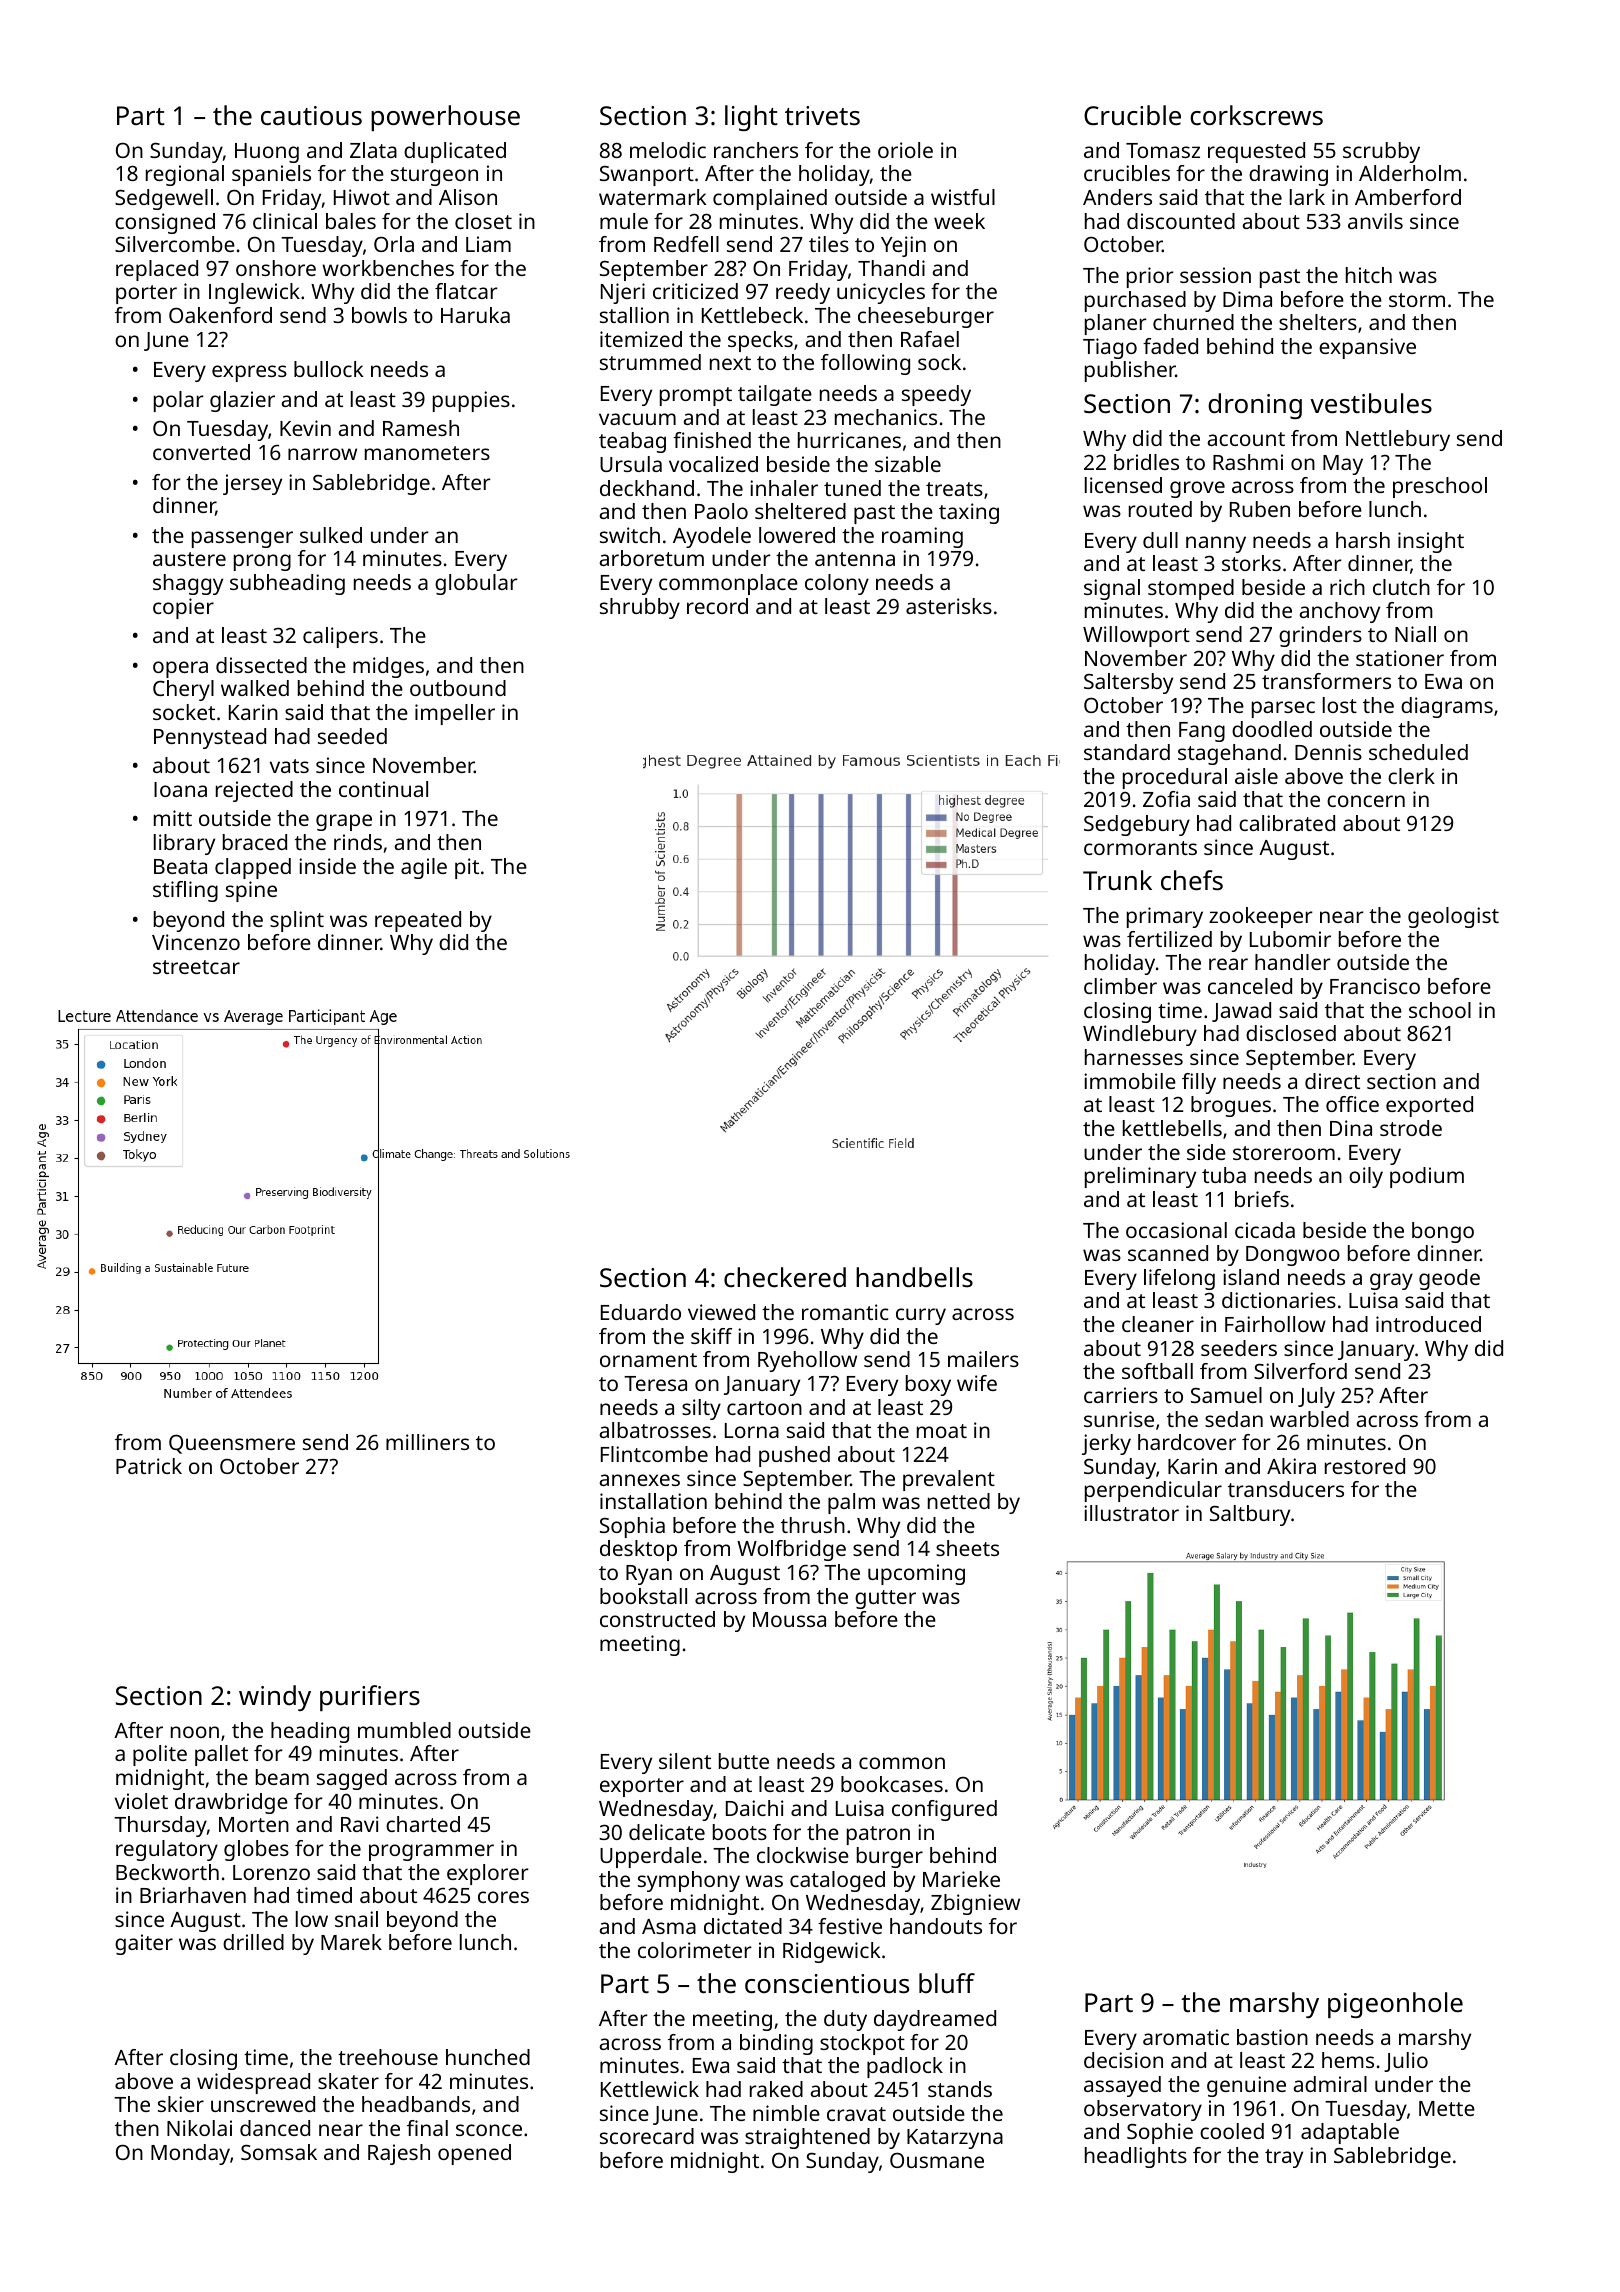 The width and height of the document is (1620, 2292). Describe the element at coordinates (1117, 880) in the document. I see `Trunk` at that location.
